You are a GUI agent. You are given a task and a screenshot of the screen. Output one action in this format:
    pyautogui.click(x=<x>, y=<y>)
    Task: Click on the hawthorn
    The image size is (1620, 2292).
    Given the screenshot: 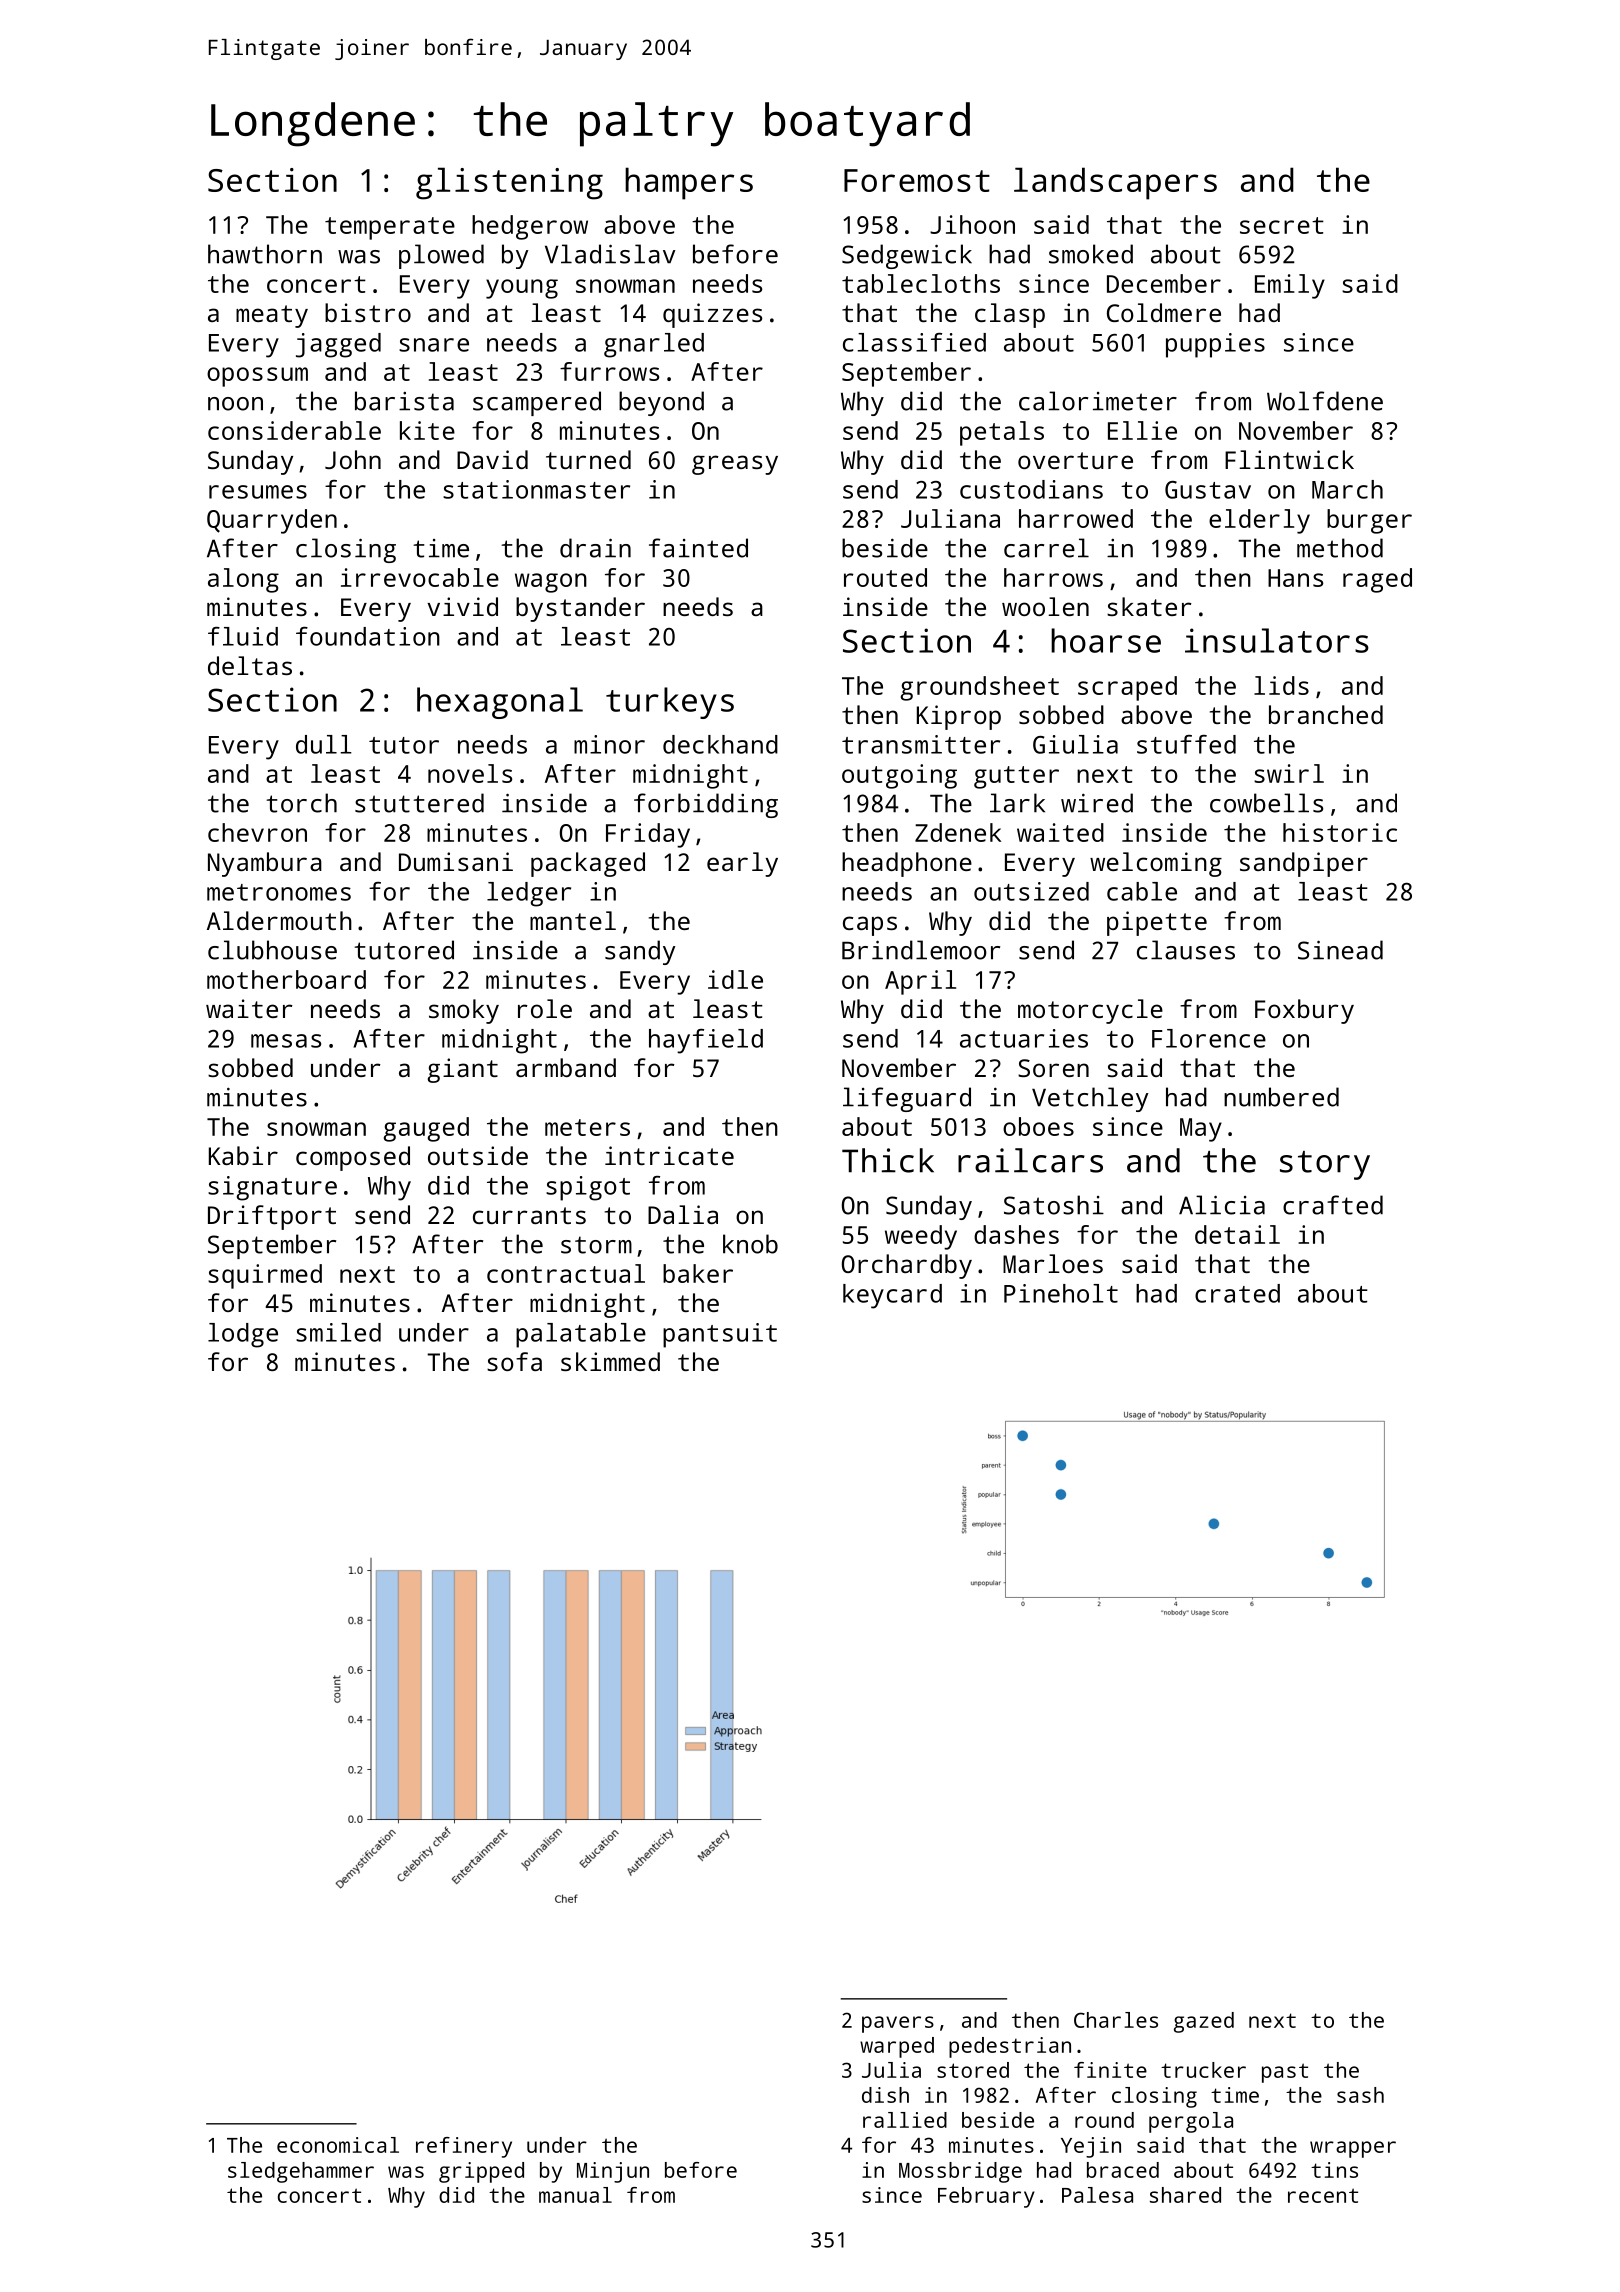 What is the action you would take?
    pyautogui.click(x=265, y=254)
